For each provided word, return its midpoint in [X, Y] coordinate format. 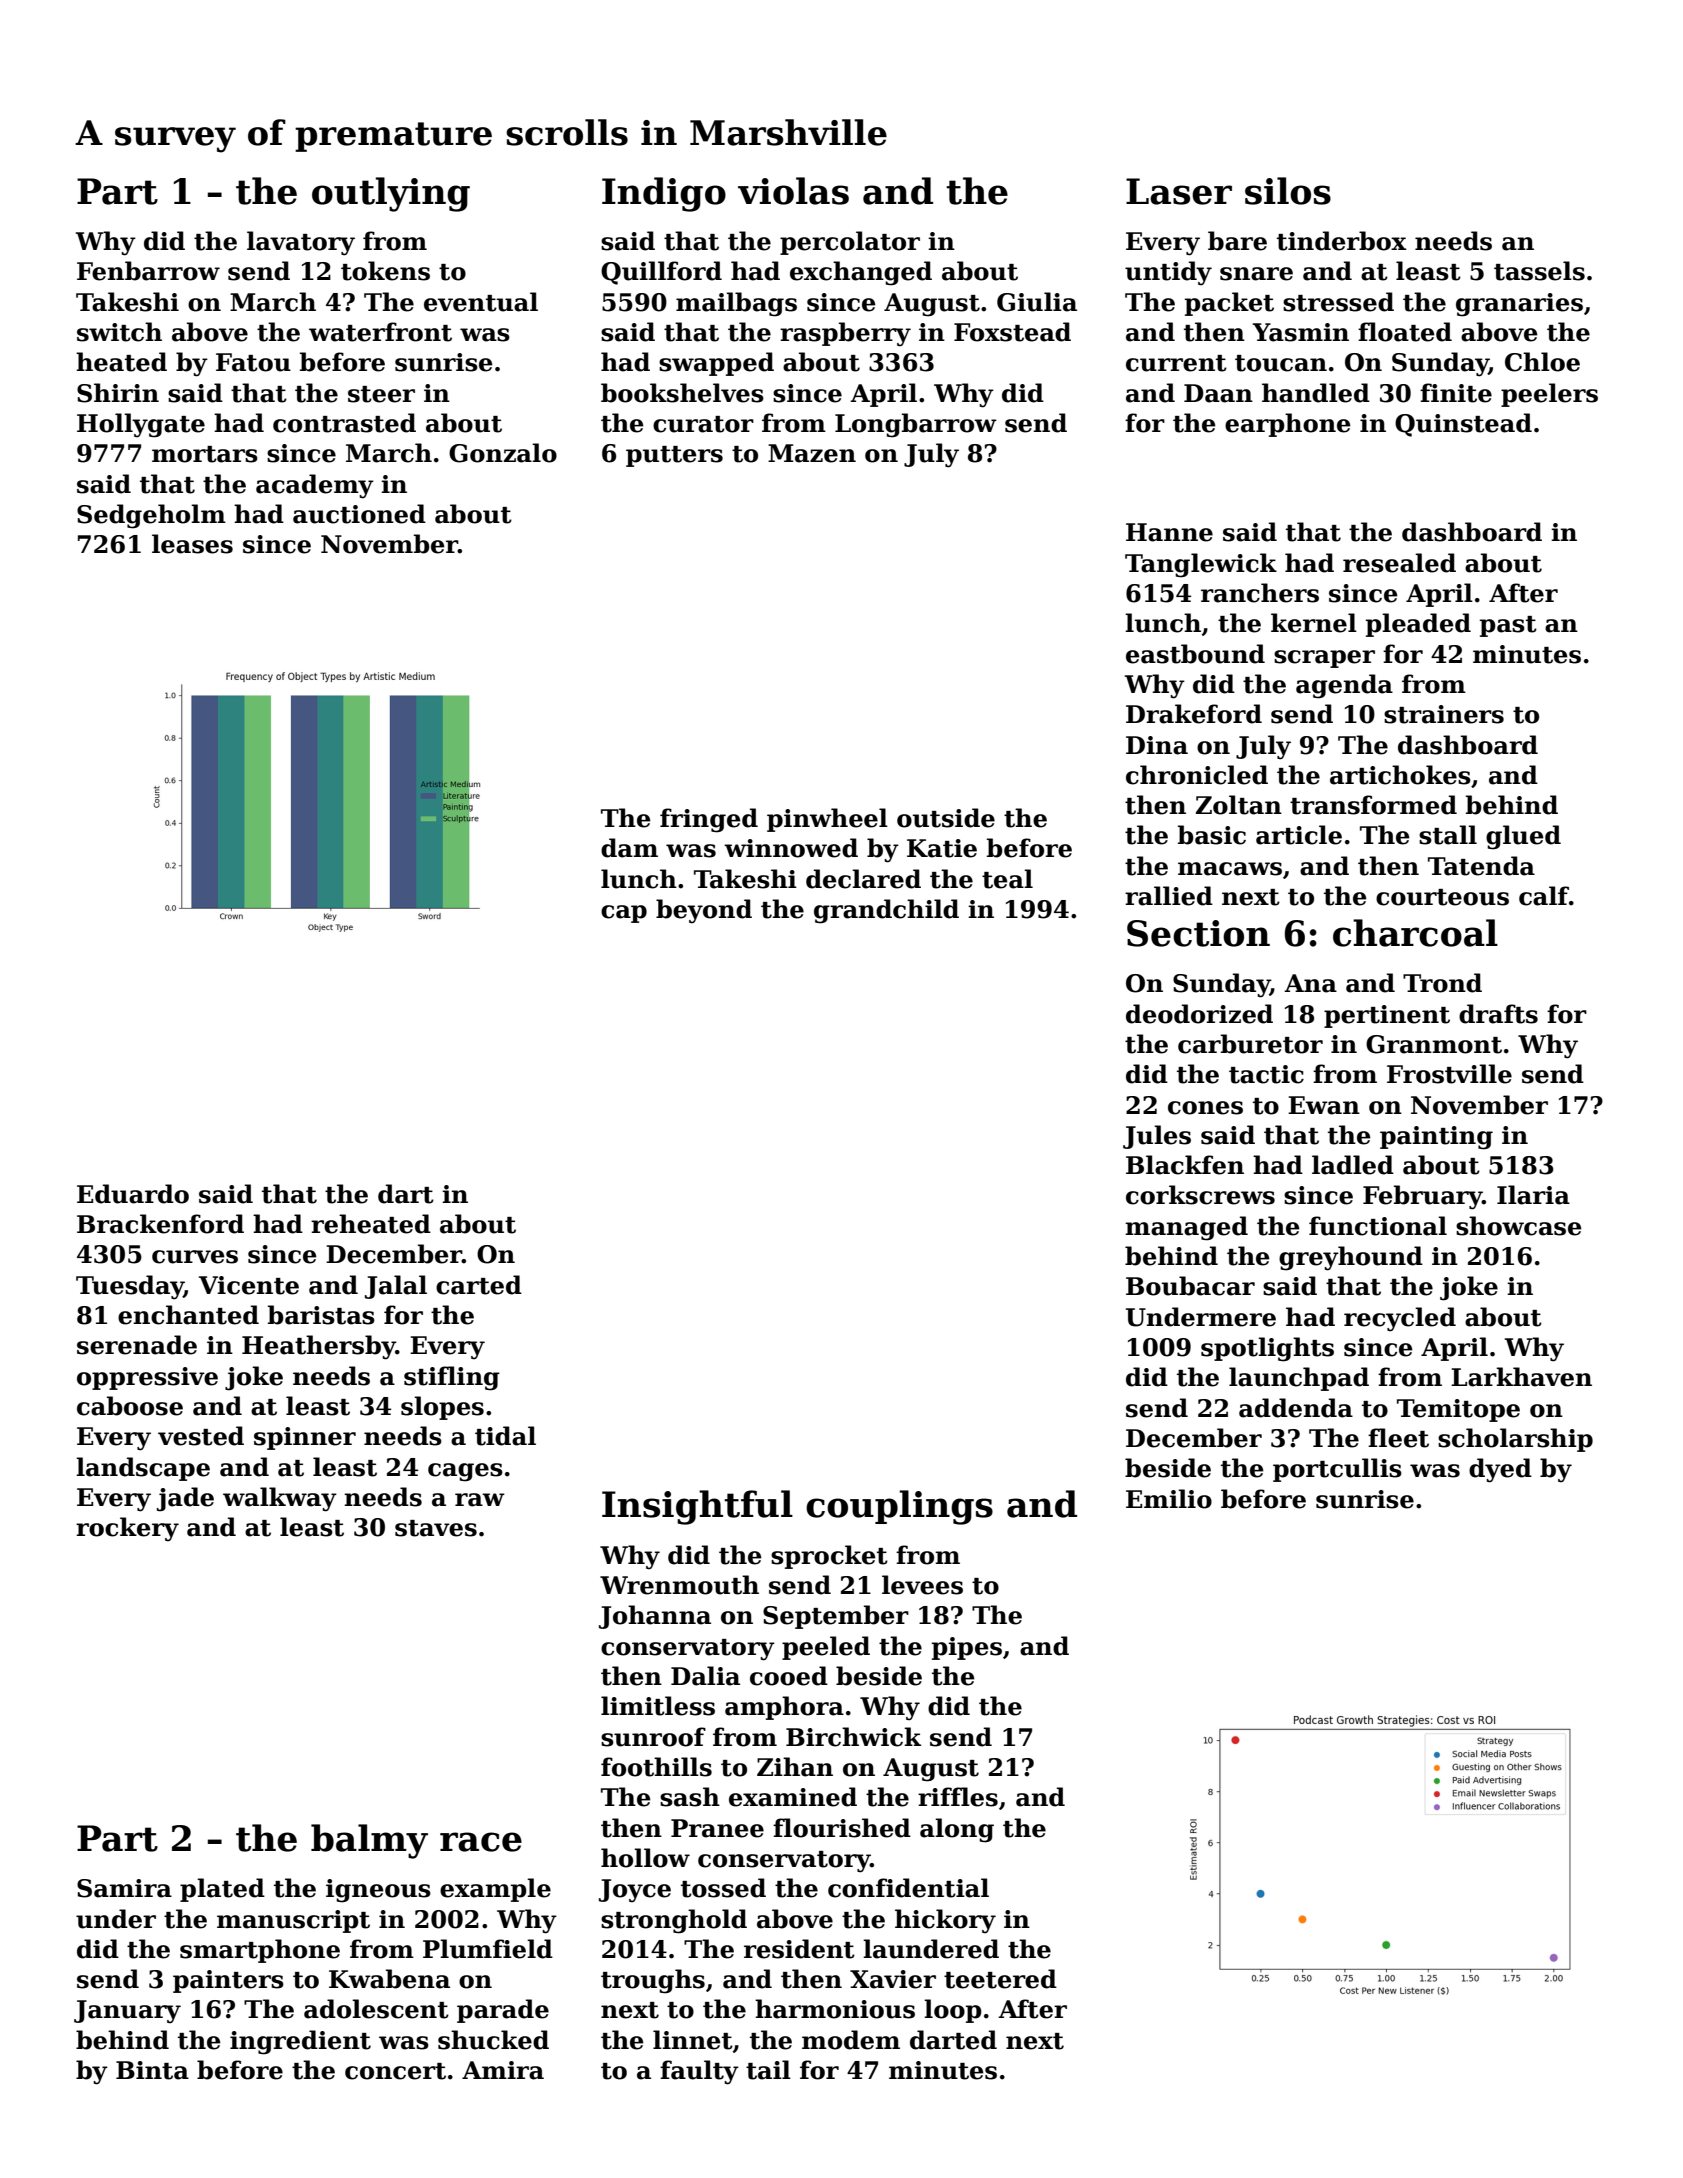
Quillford [661, 273]
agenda [1344, 686]
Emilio [1169, 1499]
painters [228, 1981]
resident [799, 1949]
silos [1288, 191]
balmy [369, 1841]
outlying [391, 194]
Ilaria [1533, 1195]
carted [479, 1285]
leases [192, 544]
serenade [137, 1345]
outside [946, 818]
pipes [967, 1648]
